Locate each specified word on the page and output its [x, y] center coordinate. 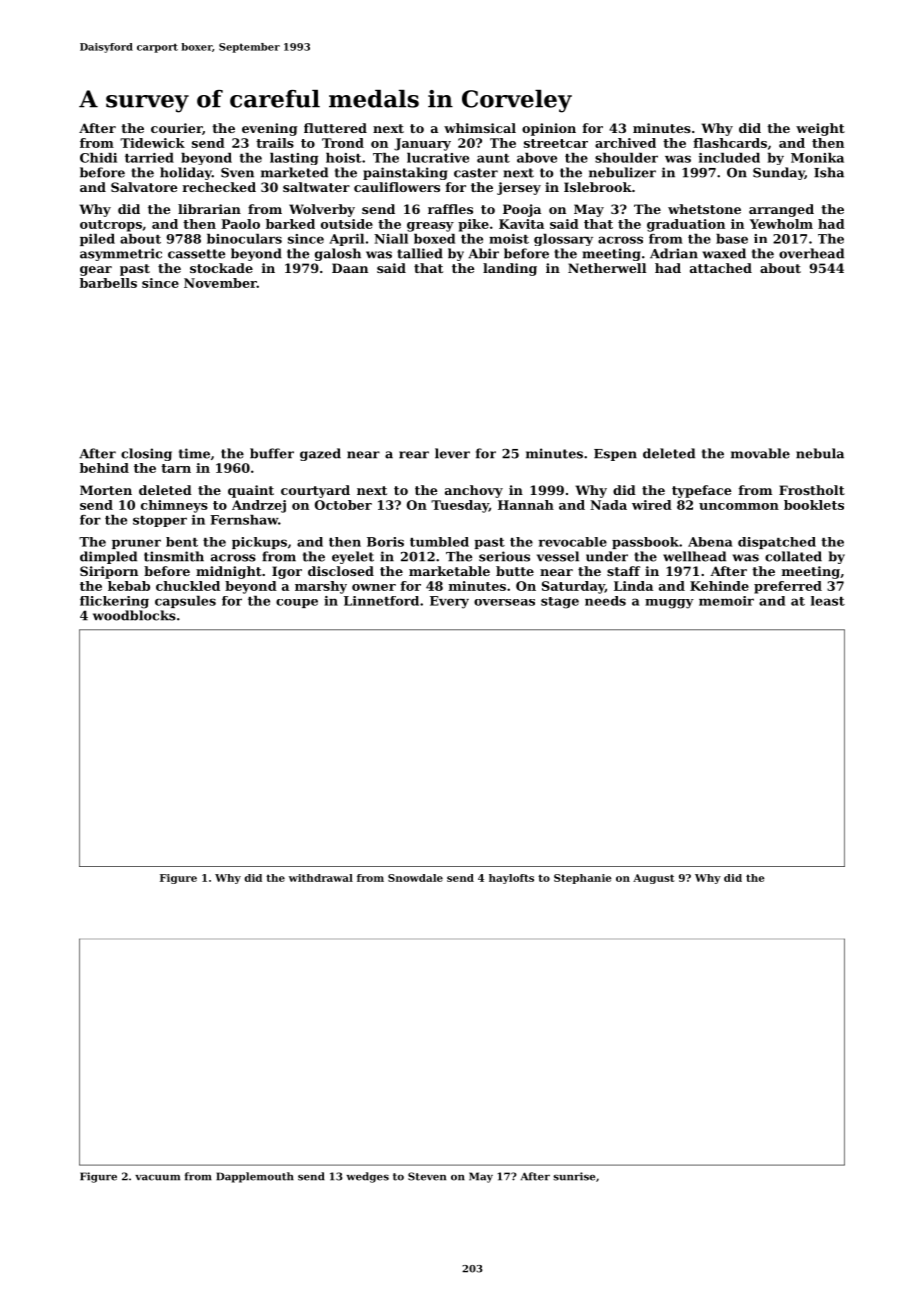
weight [820, 129]
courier [176, 128]
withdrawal [321, 878]
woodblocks [134, 615]
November [220, 283]
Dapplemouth [255, 1177]
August [653, 879]
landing [510, 269]
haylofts [511, 879]
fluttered [335, 128]
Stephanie [582, 879]
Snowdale [415, 878]
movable [760, 453]
